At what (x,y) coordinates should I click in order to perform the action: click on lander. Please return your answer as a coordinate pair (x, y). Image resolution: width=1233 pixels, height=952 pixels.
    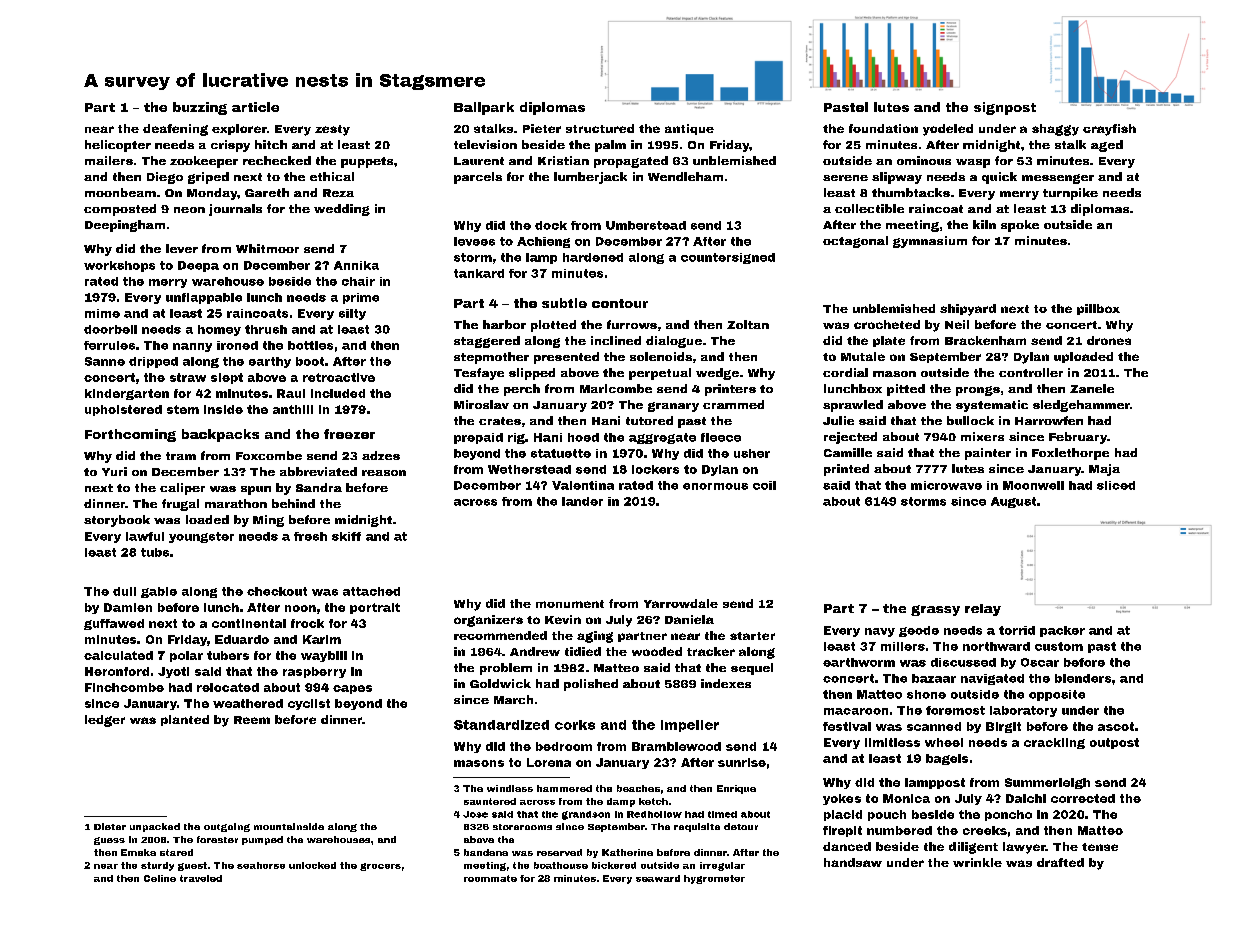
    Looking at the image, I should click on (582, 501).
